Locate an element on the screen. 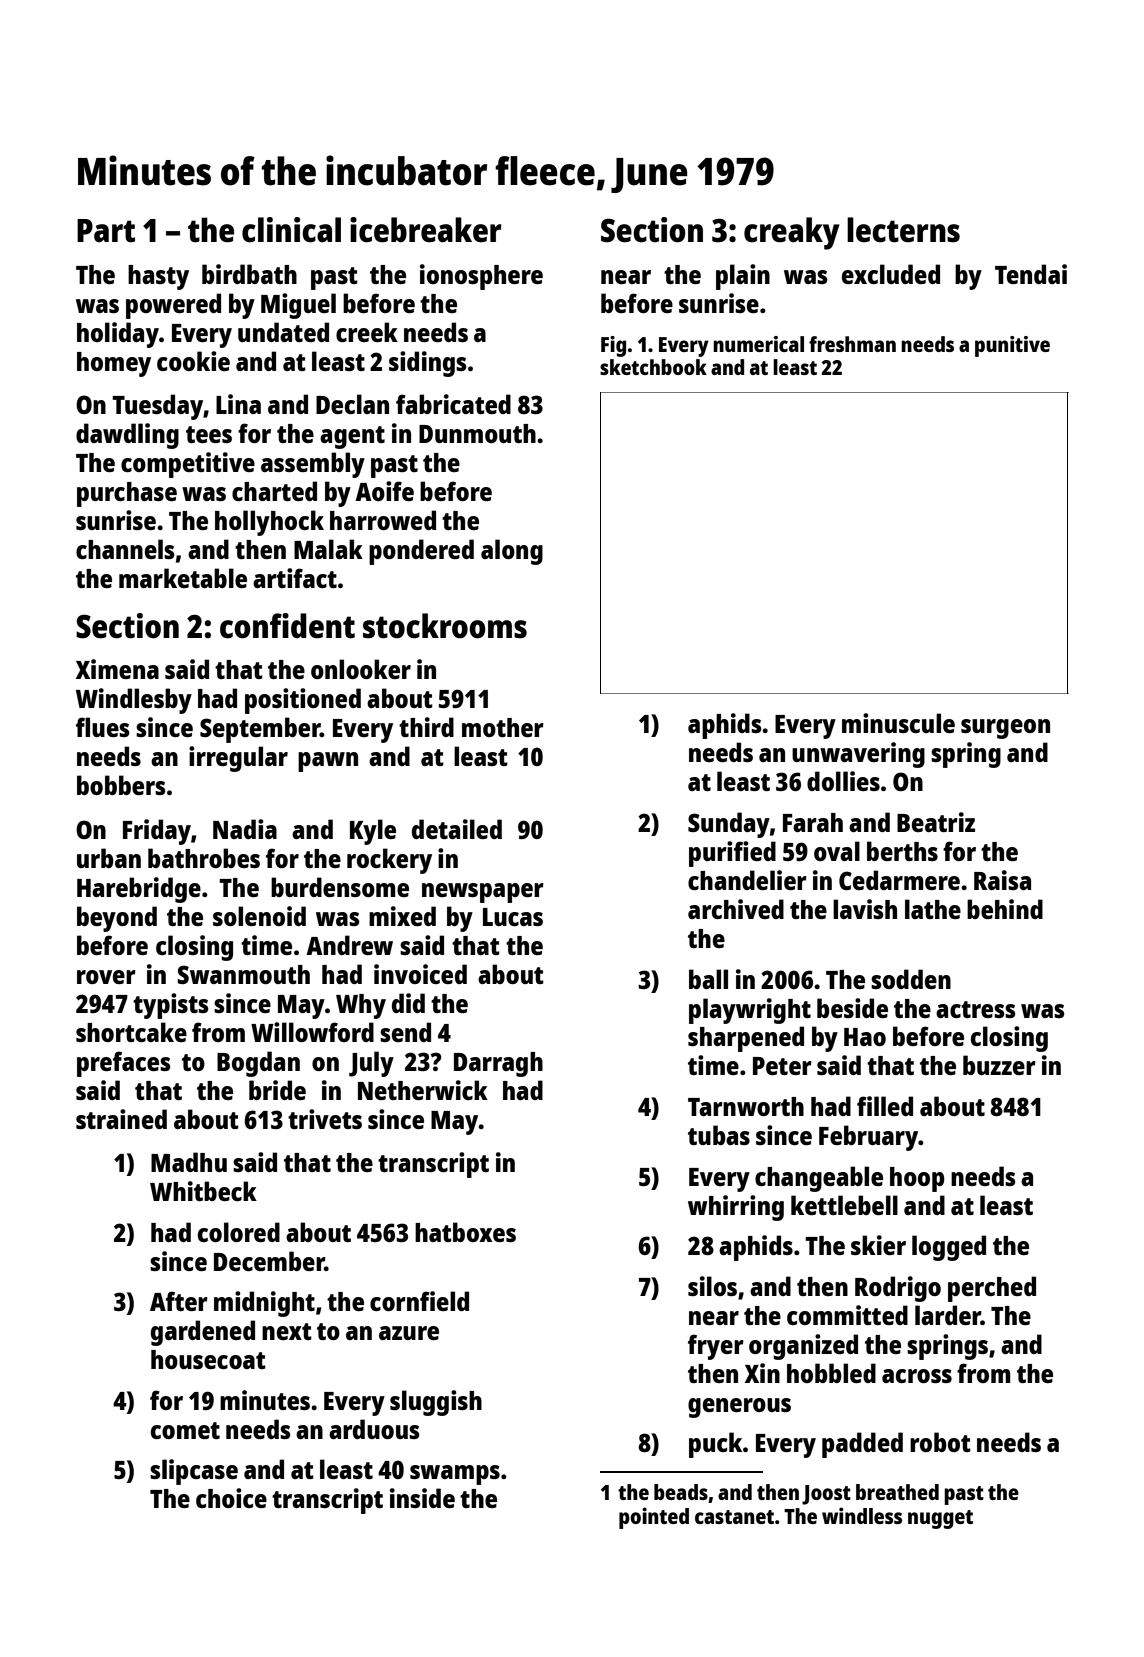  along is located at coordinates (512, 552).
